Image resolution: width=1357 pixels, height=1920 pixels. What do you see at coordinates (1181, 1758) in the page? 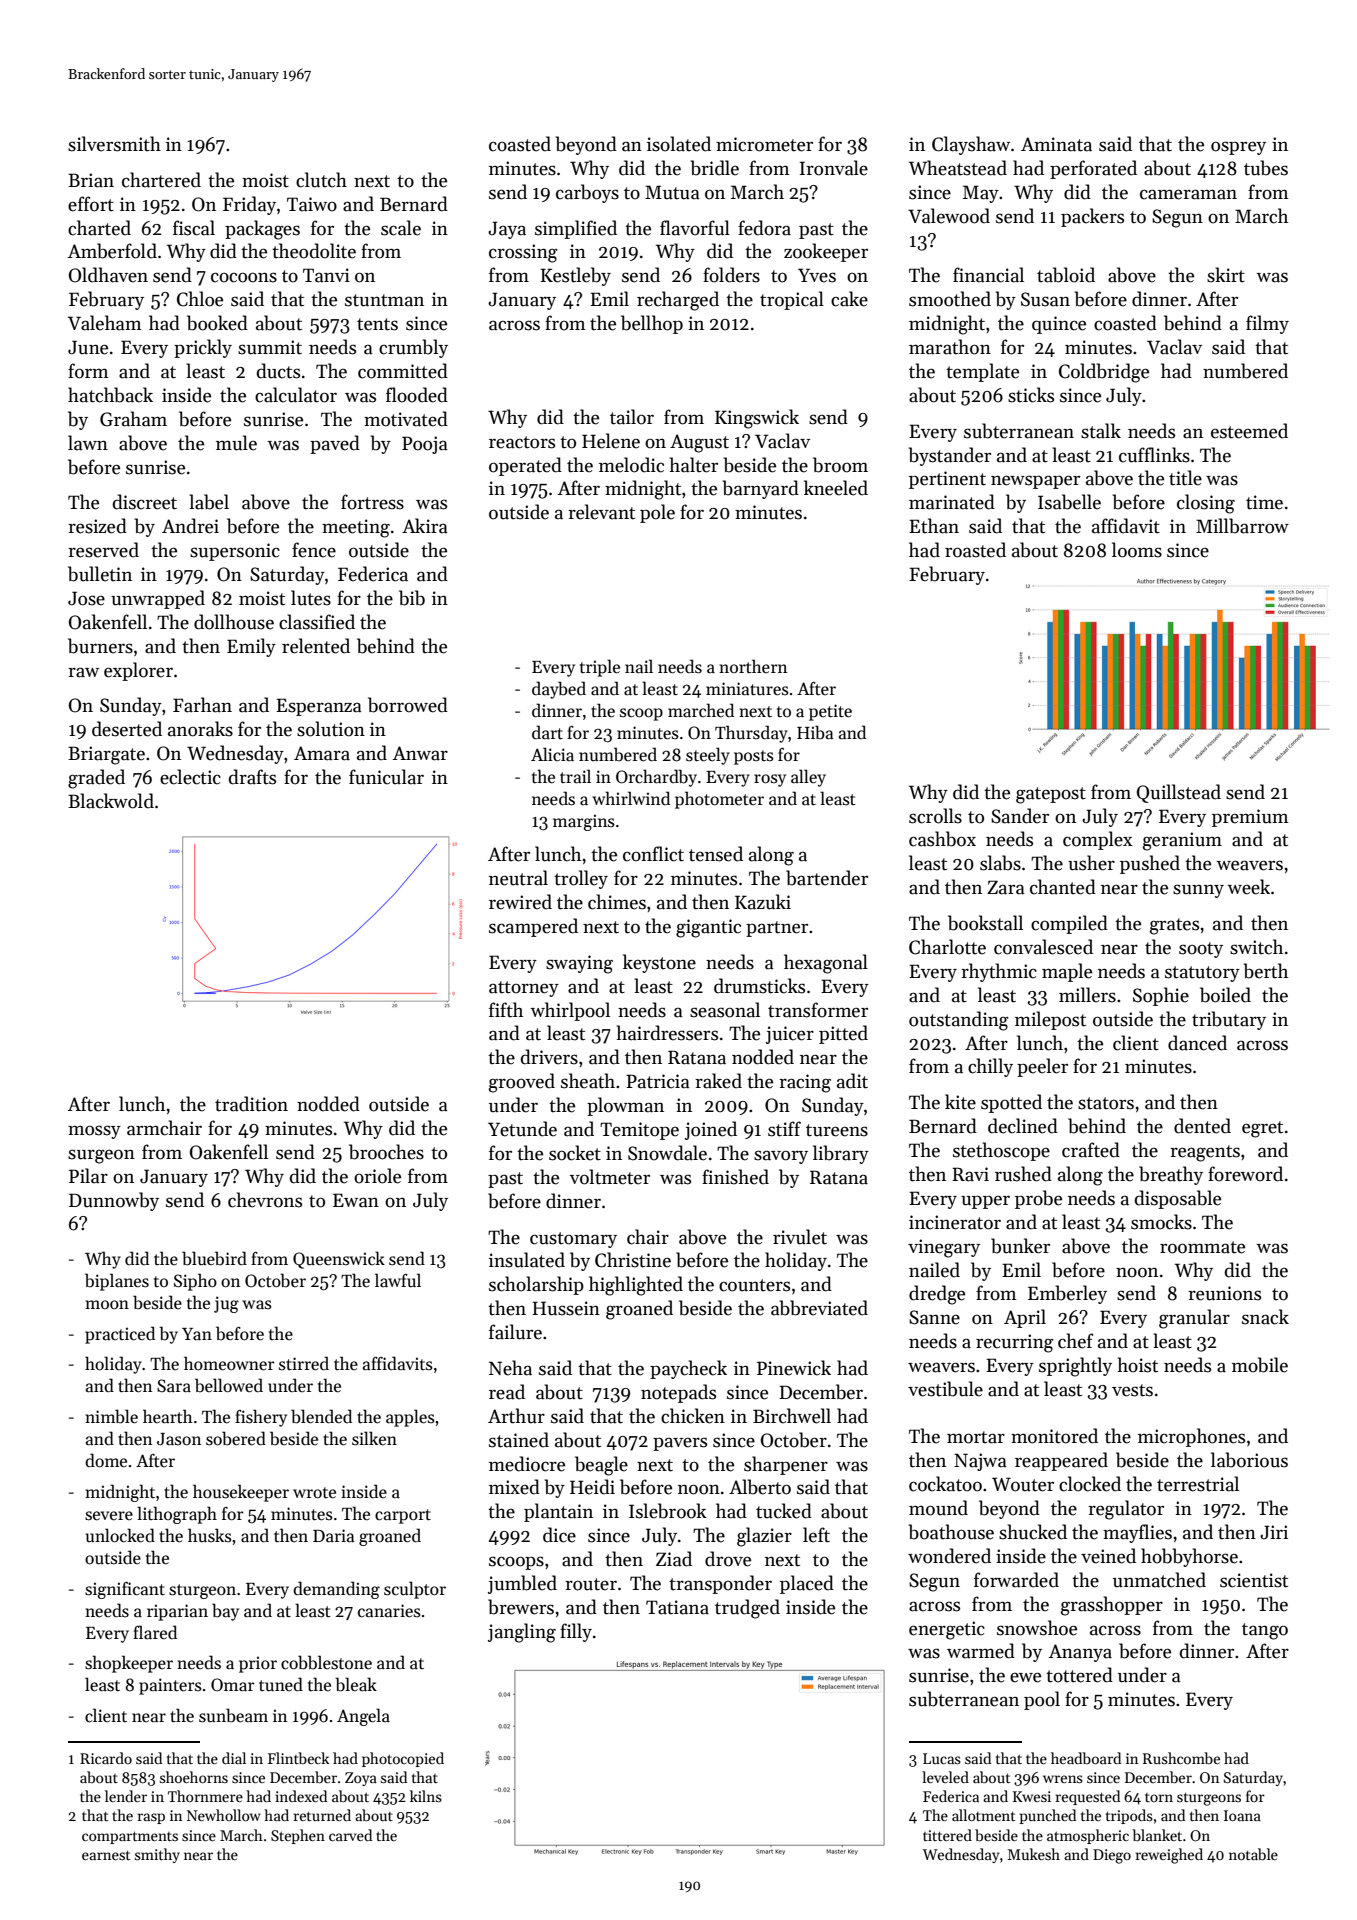
I see `Rushcombe` at bounding box center [1181, 1758].
